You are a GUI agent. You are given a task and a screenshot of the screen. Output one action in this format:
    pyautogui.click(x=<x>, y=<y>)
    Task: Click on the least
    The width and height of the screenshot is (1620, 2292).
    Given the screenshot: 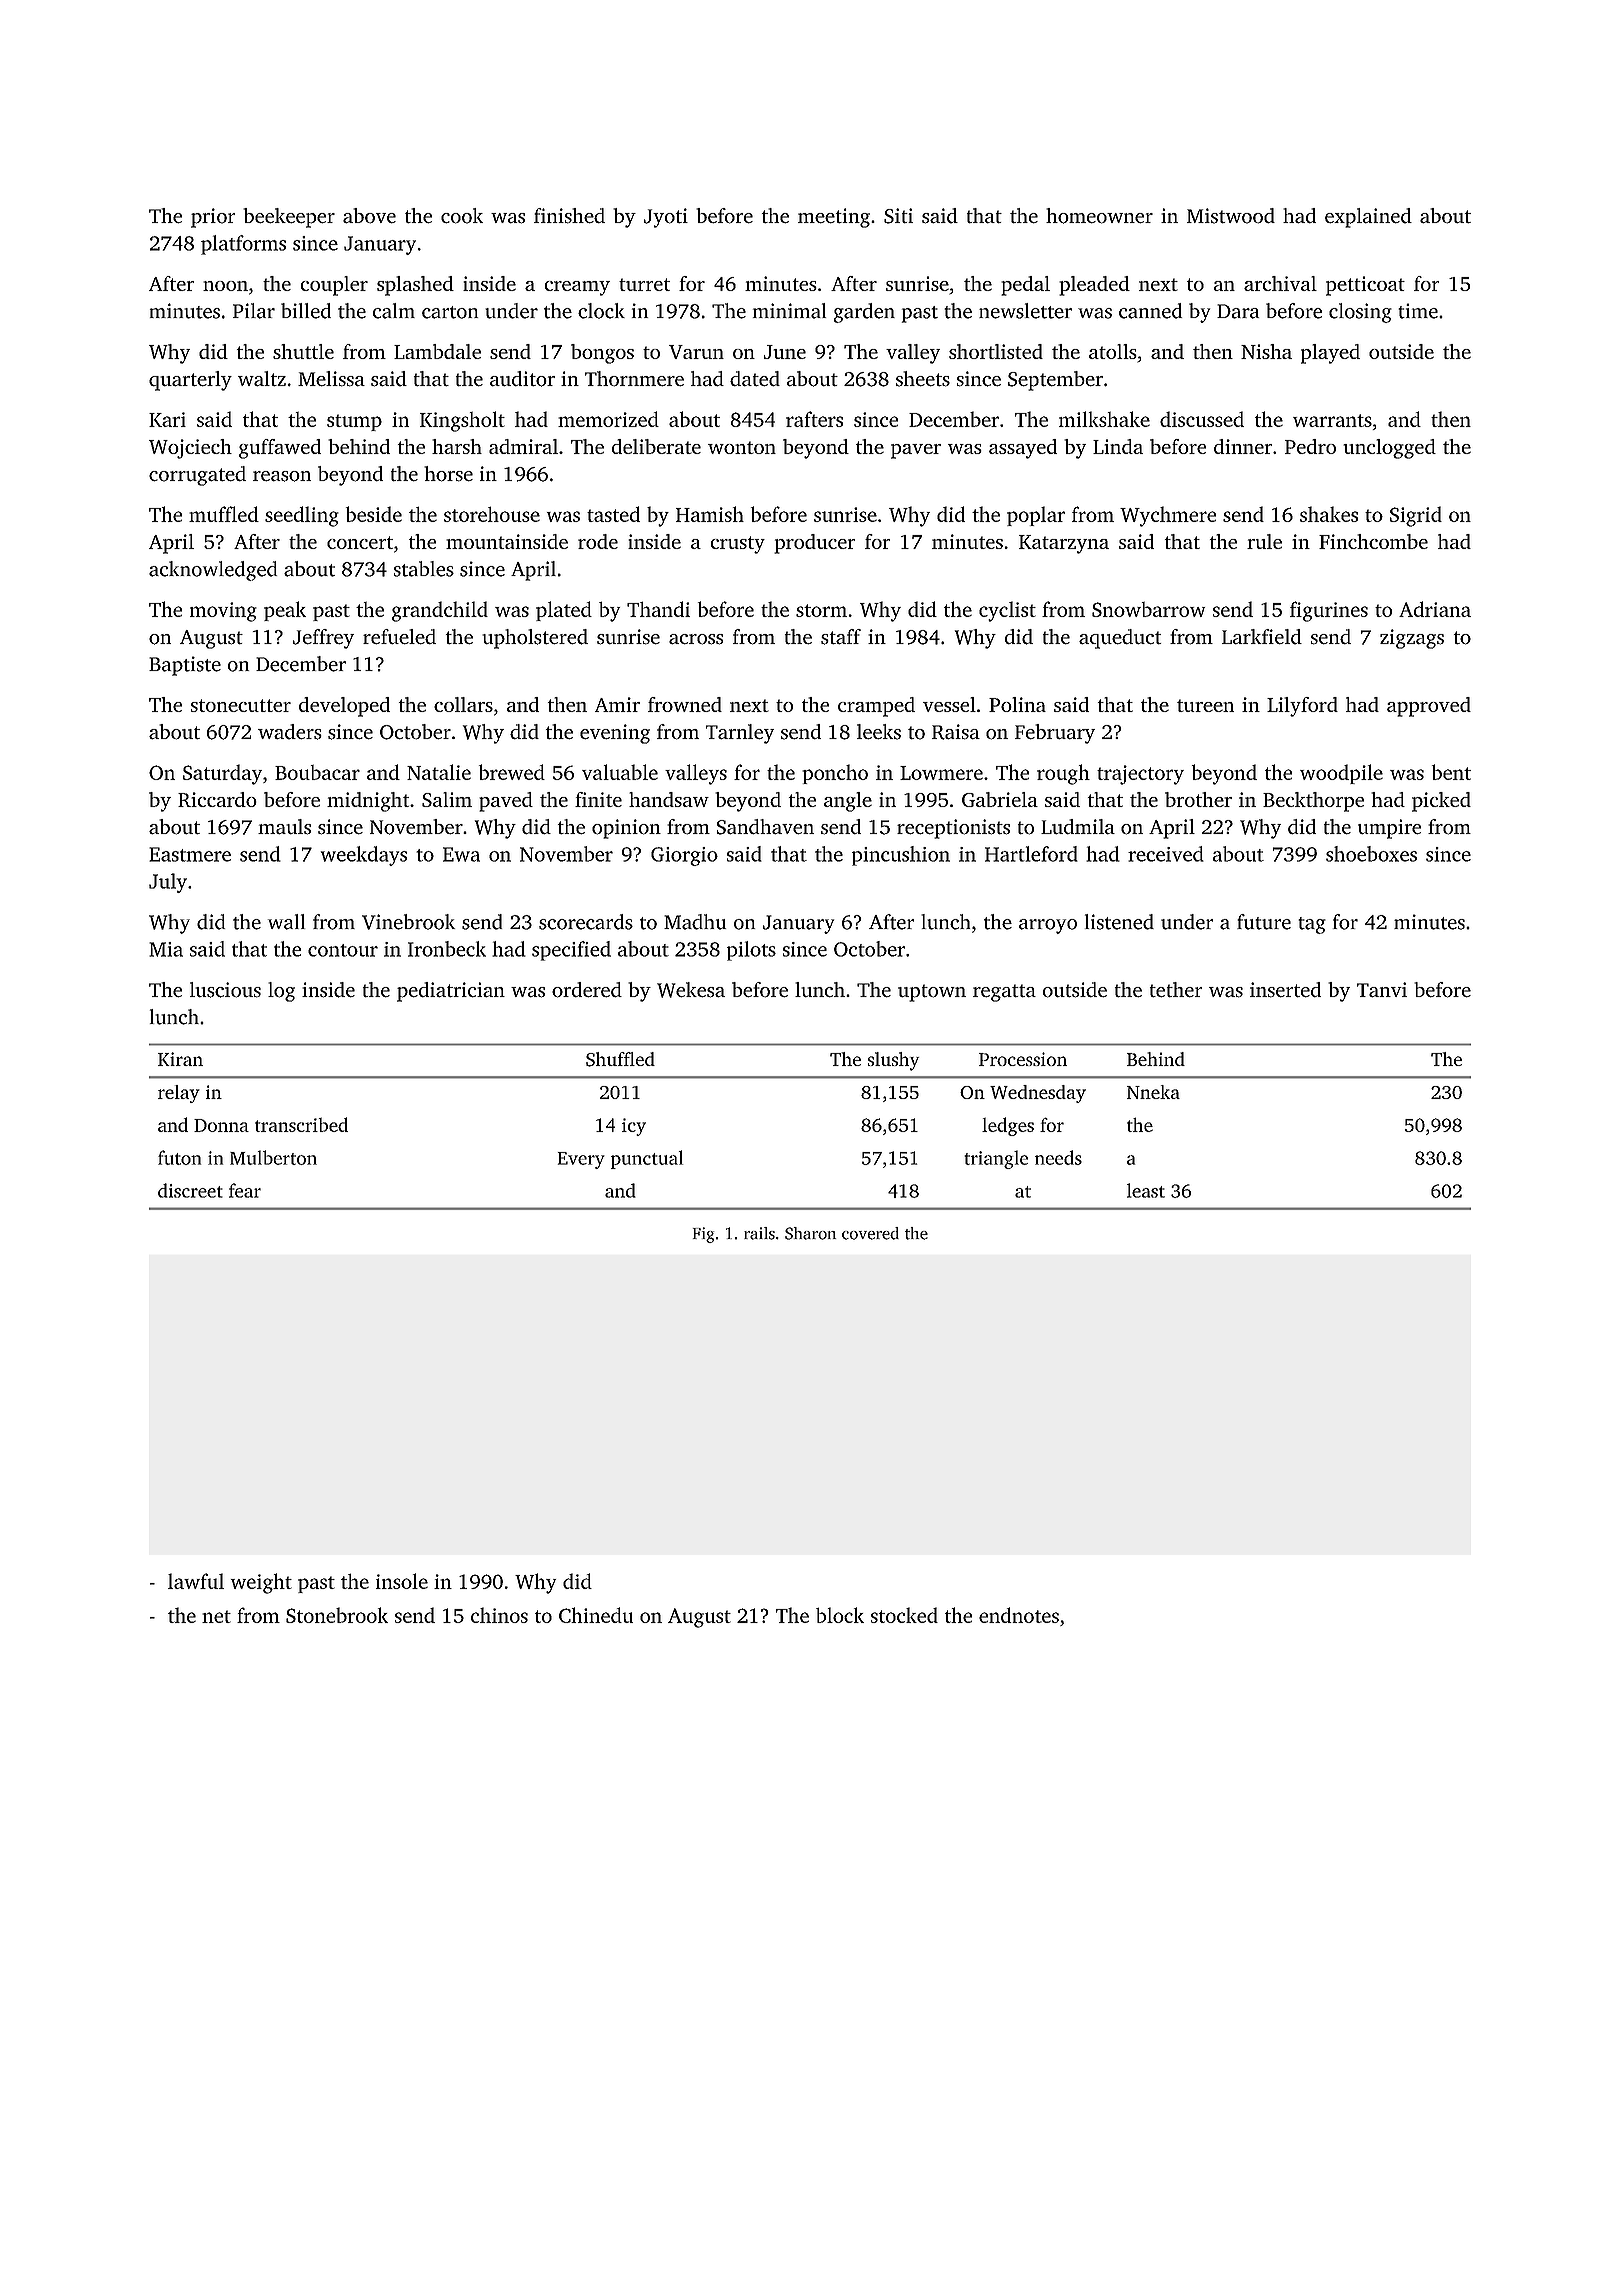 What is the action you would take?
    pyautogui.click(x=1146, y=1190)
